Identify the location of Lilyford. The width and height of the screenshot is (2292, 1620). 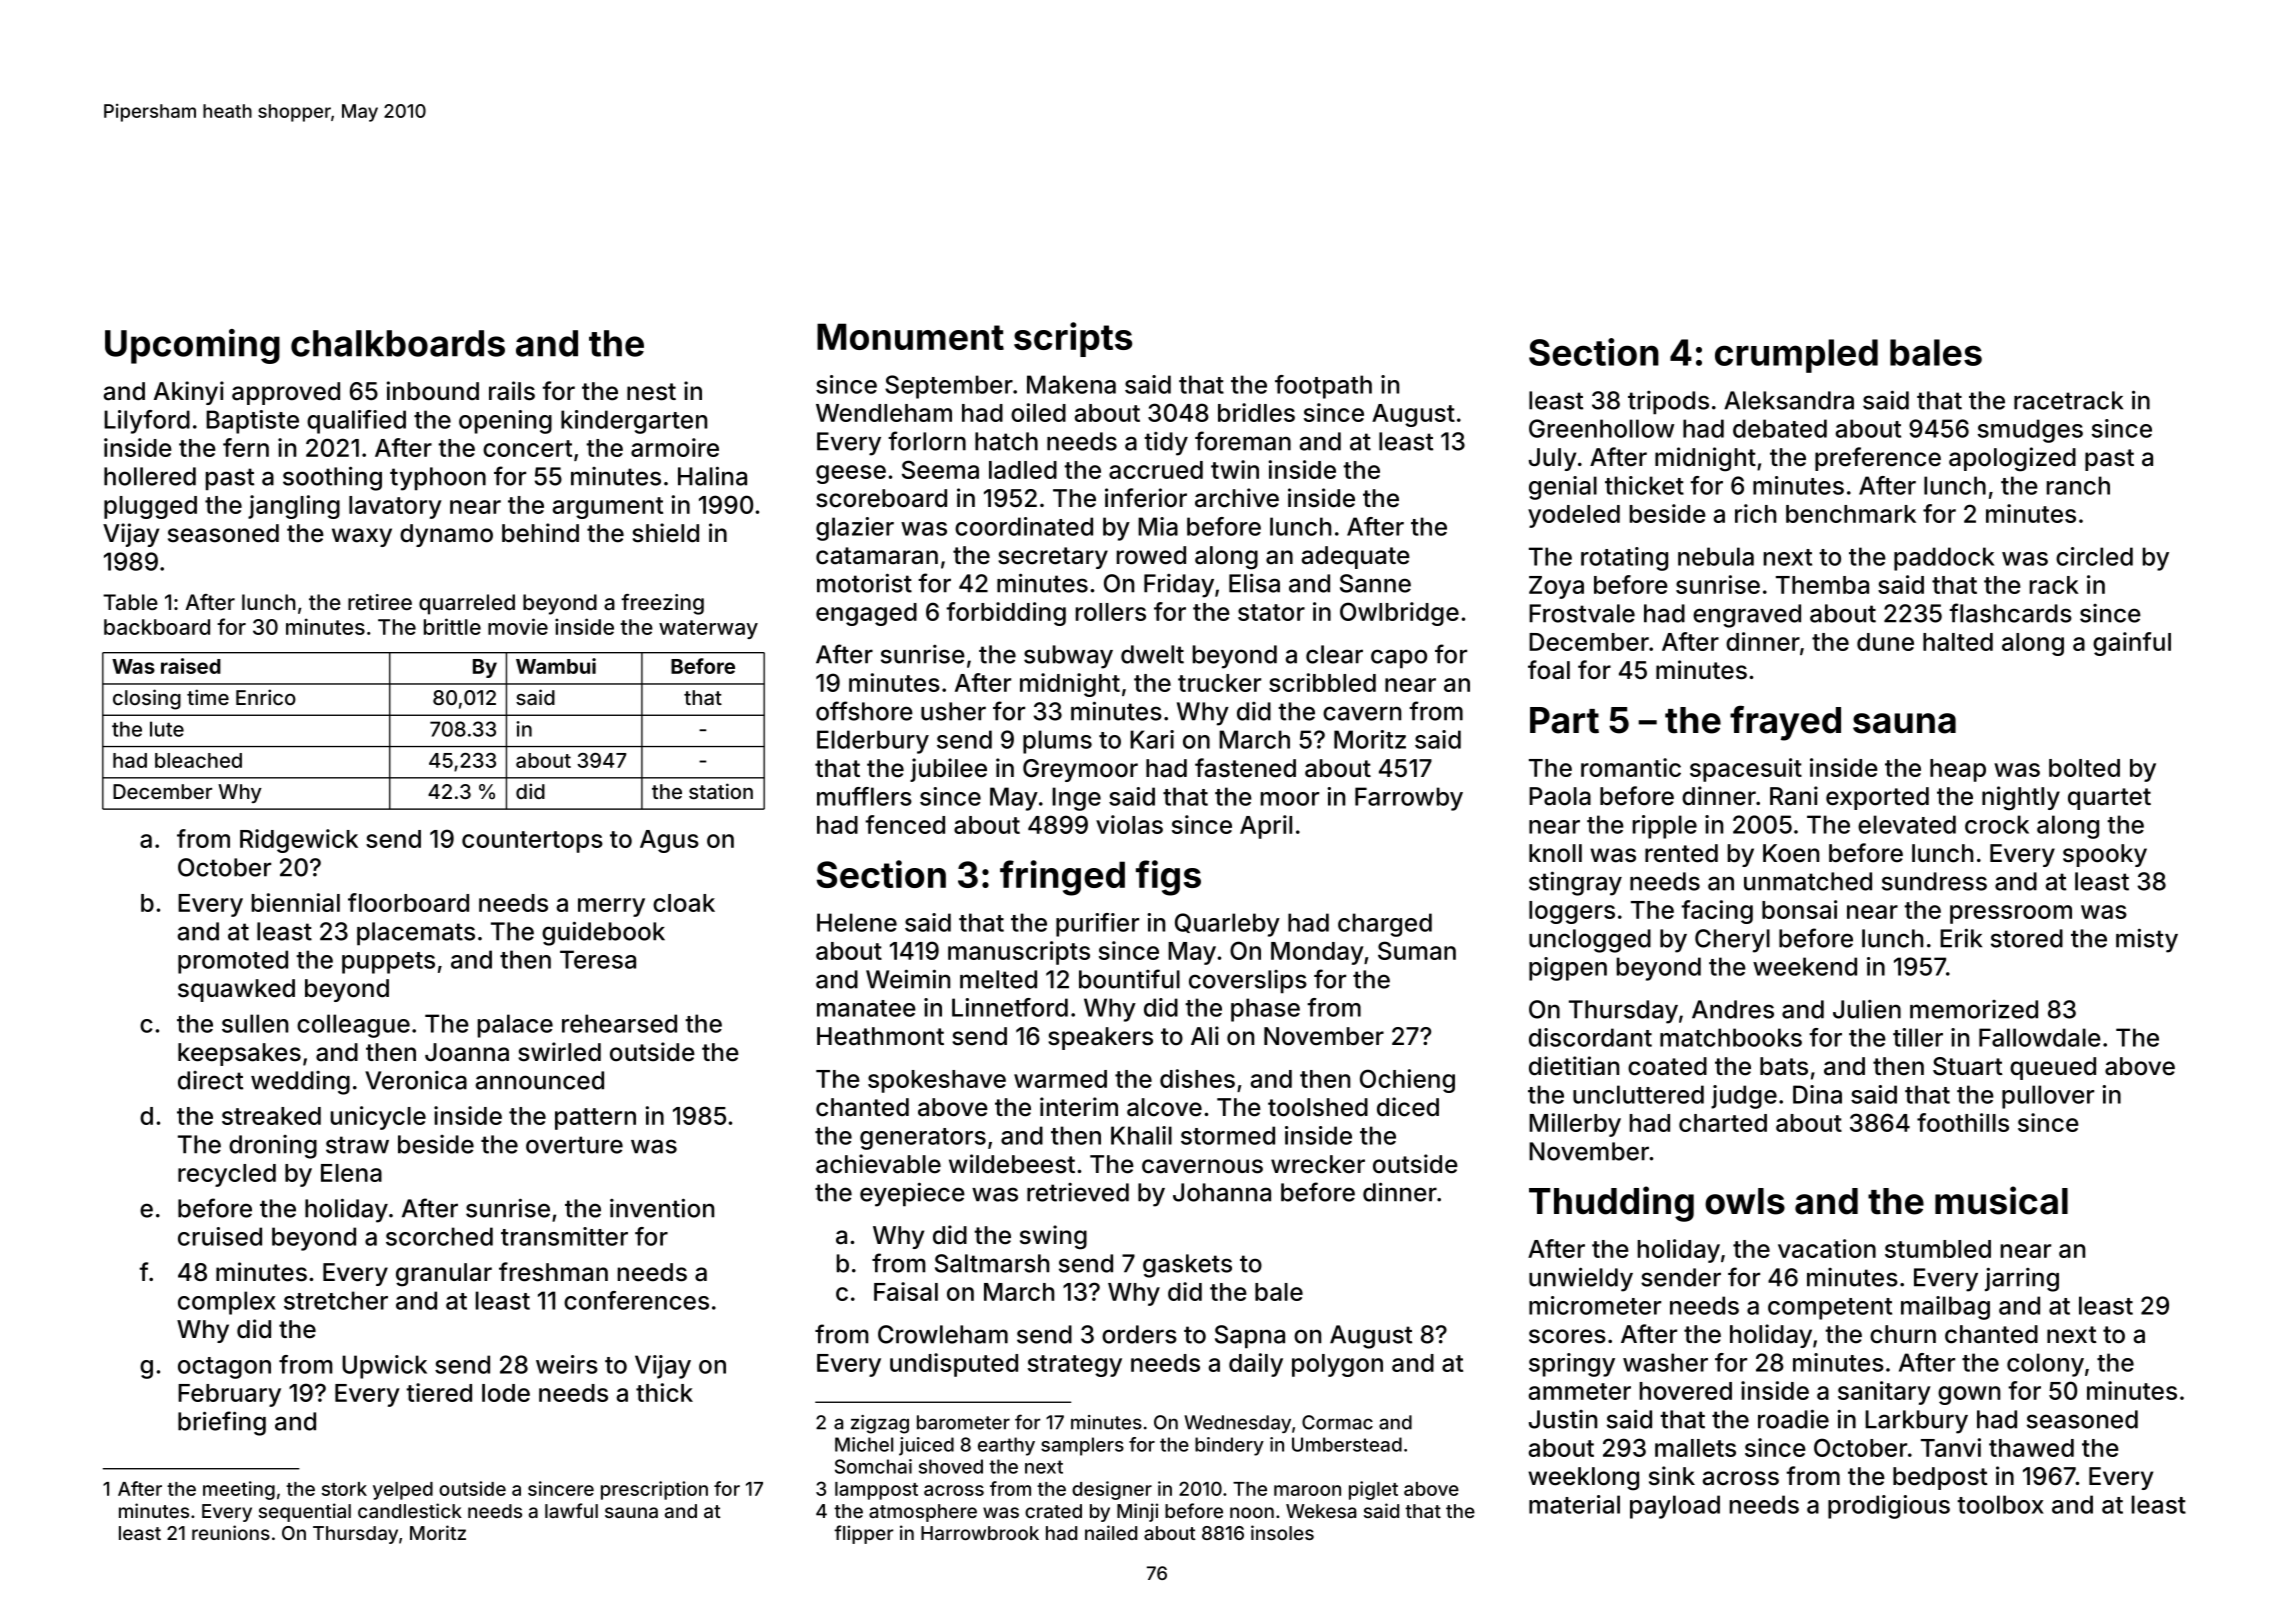
(147, 422).
